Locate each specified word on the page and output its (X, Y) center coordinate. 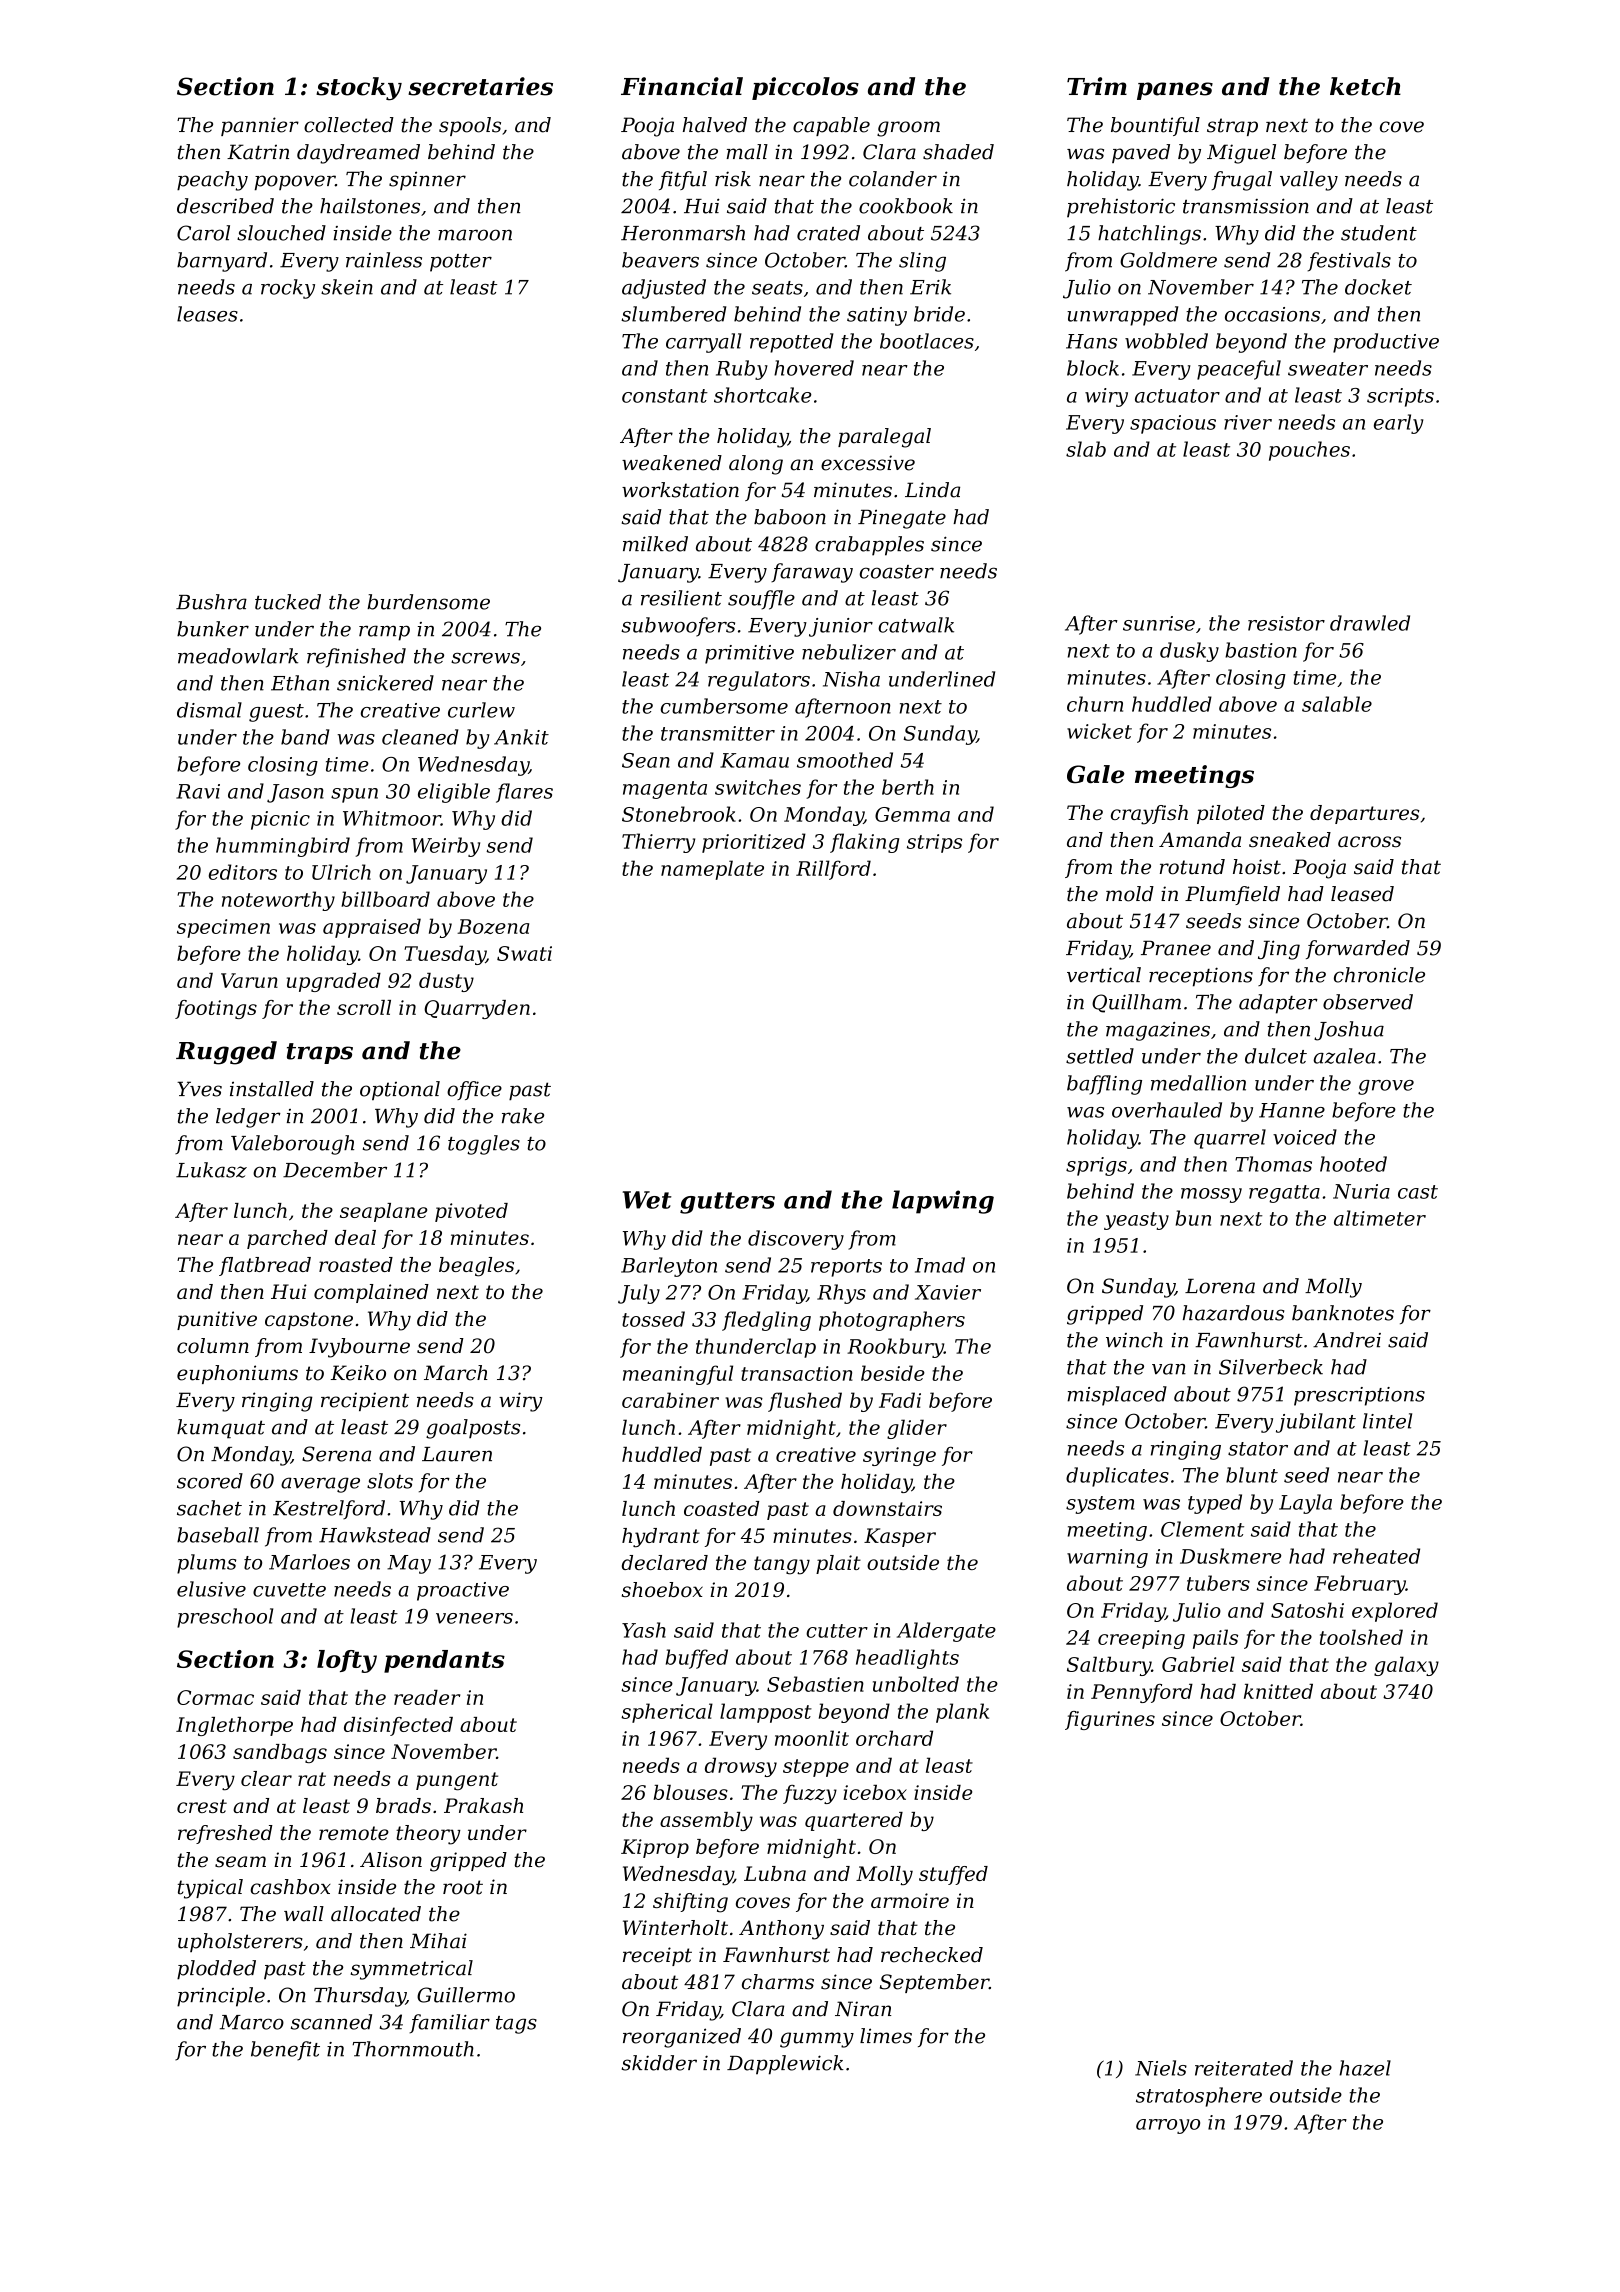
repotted (792, 343)
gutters (727, 1203)
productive (1386, 343)
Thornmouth (413, 2049)
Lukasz (211, 1170)
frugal (1241, 181)
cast (1418, 1192)
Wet (647, 1200)
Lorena (1220, 1286)
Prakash (483, 1805)
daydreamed (358, 154)
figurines (1110, 1720)
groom (908, 129)
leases (207, 314)
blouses (690, 1792)
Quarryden (477, 1009)
